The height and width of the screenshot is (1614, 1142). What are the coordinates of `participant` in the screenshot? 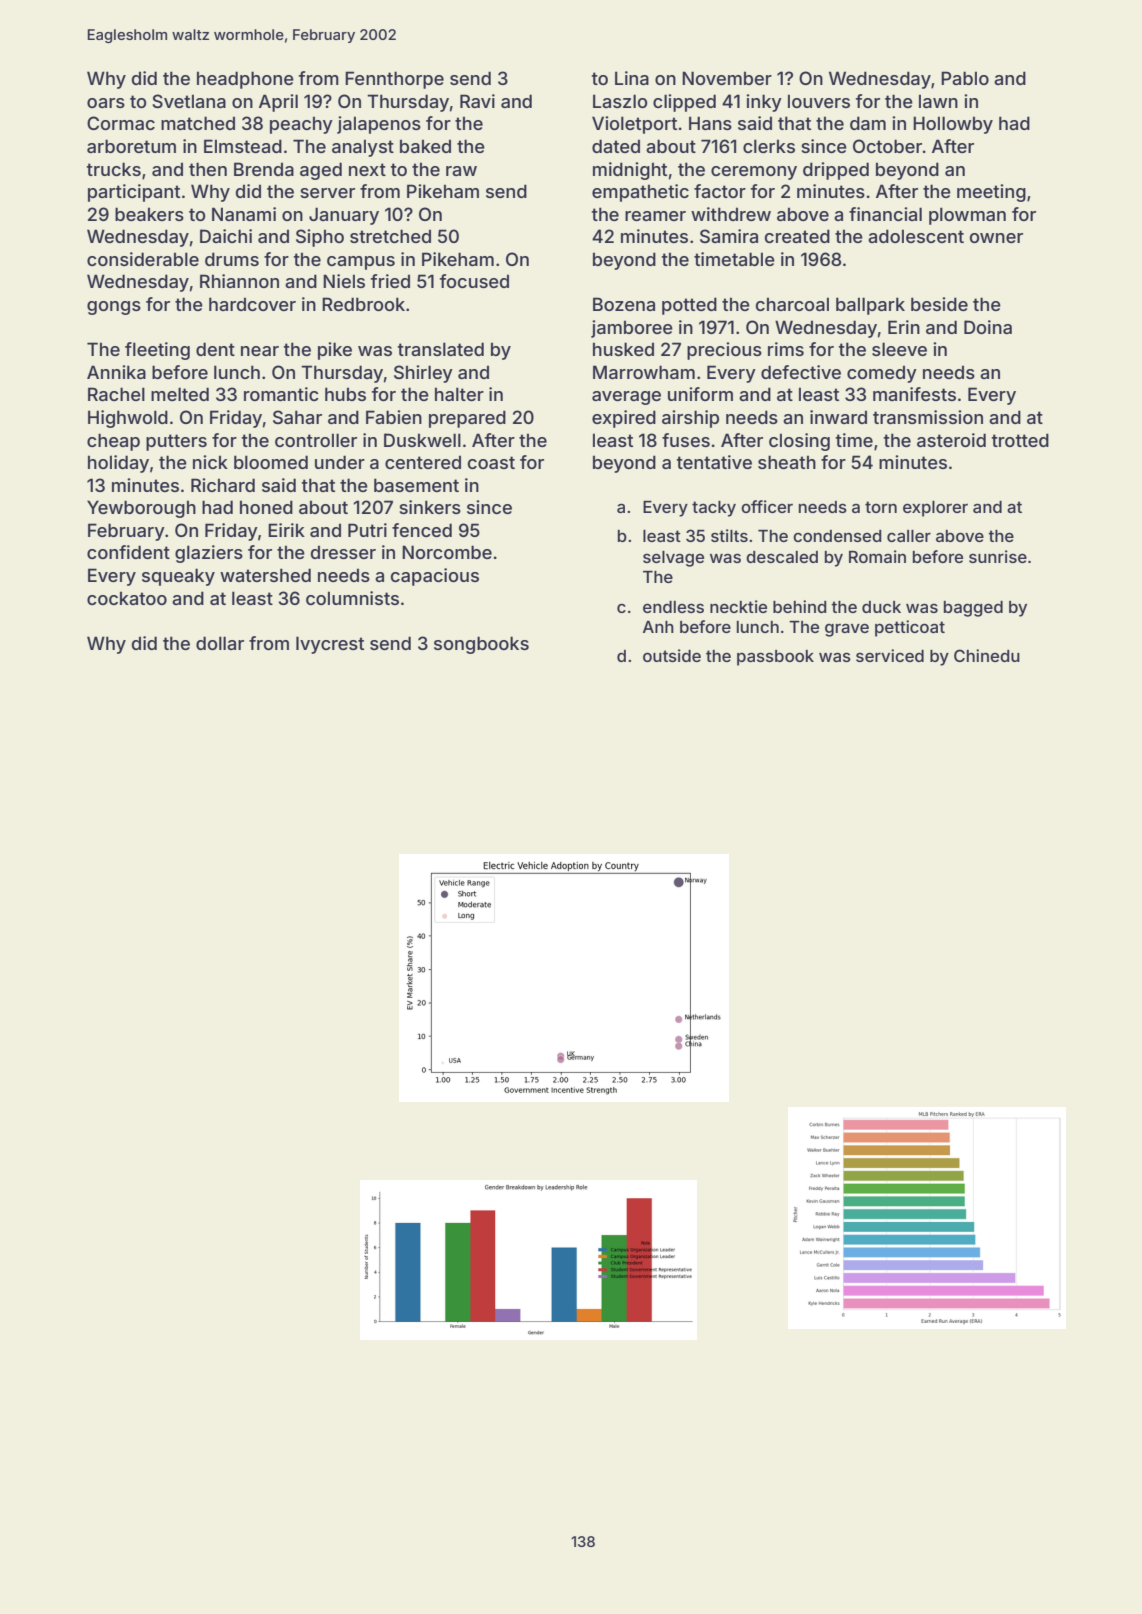 It's located at (134, 193).
